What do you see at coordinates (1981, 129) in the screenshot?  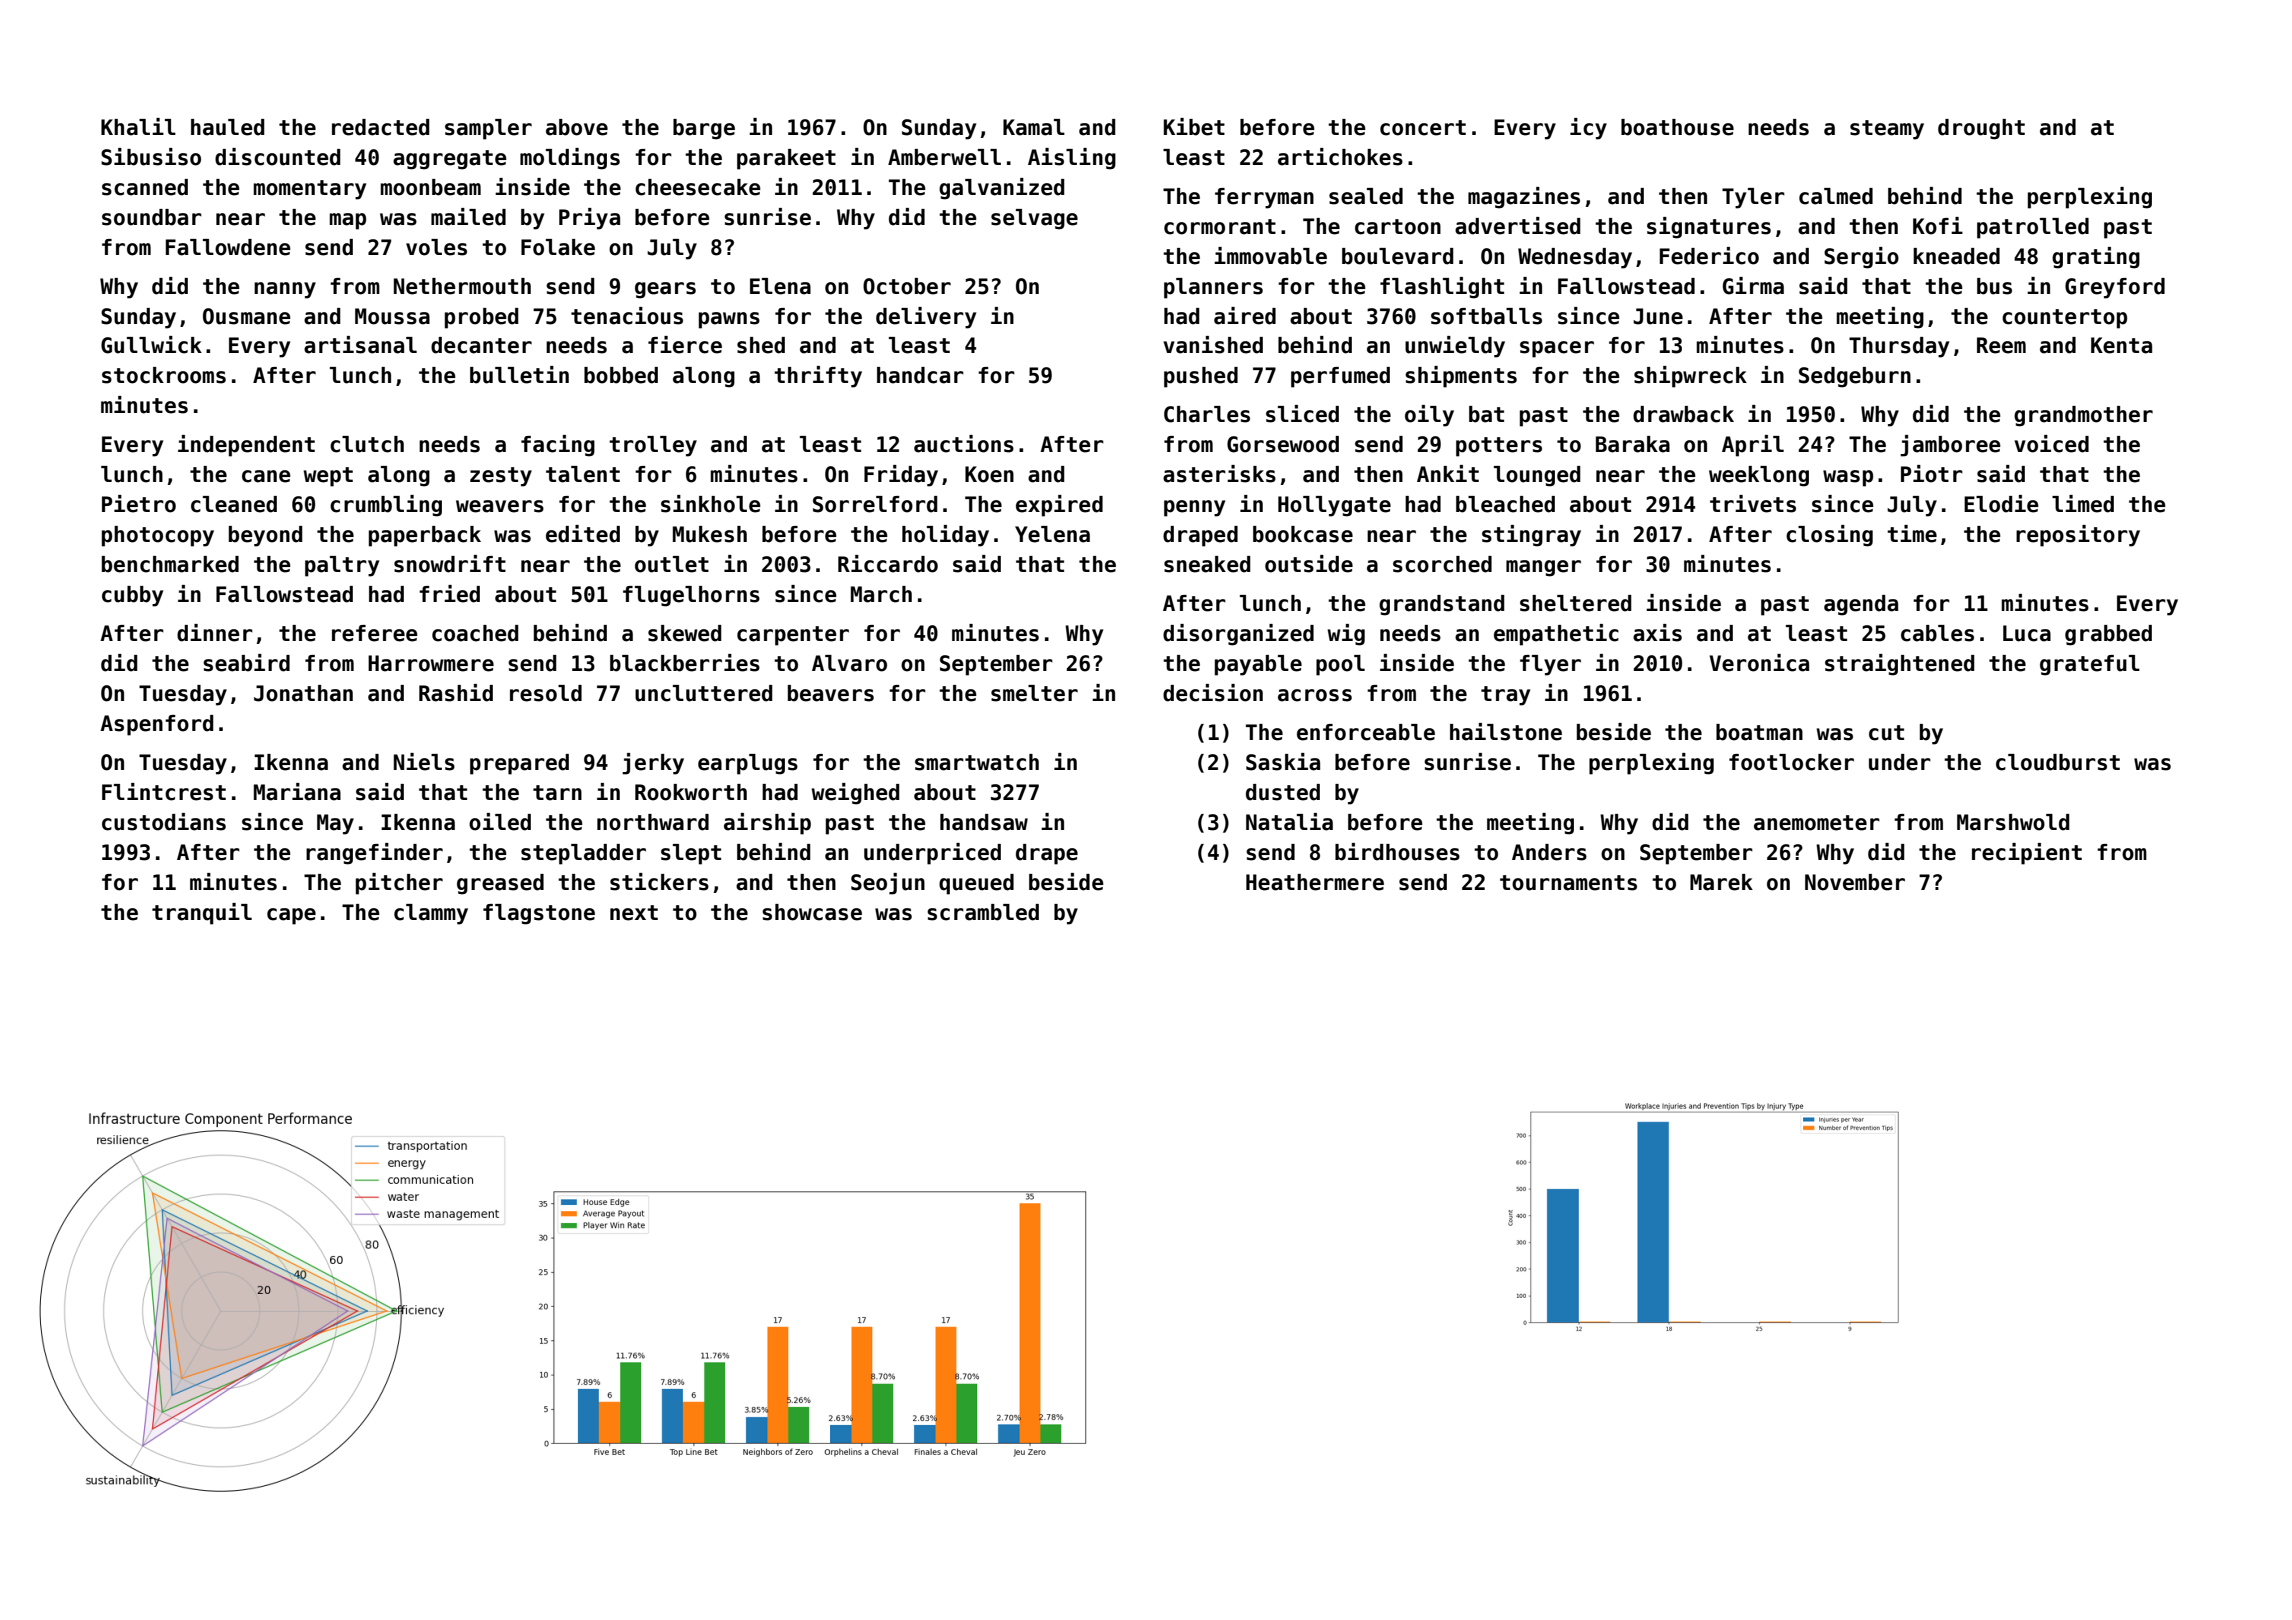 I see `drought` at bounding box center [1981, 129].
